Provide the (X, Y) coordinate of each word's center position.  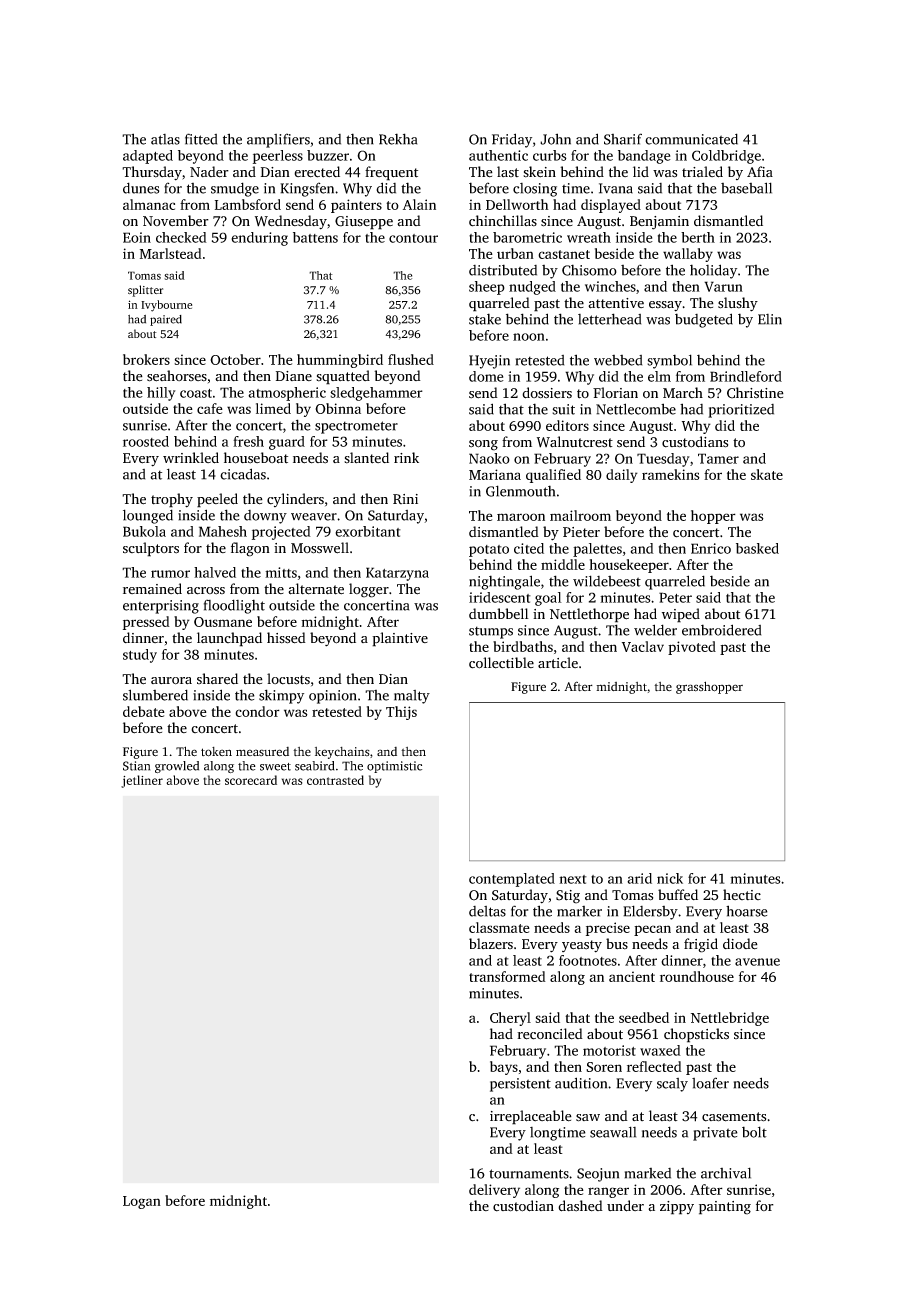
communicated (691, 139)
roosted (146, 441)
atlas (165, 139)
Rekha (398, 139)
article (558, 662)
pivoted (692, 648)
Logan (142, 1202)
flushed (411, 359)
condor (257, 711)
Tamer (718, 458)
